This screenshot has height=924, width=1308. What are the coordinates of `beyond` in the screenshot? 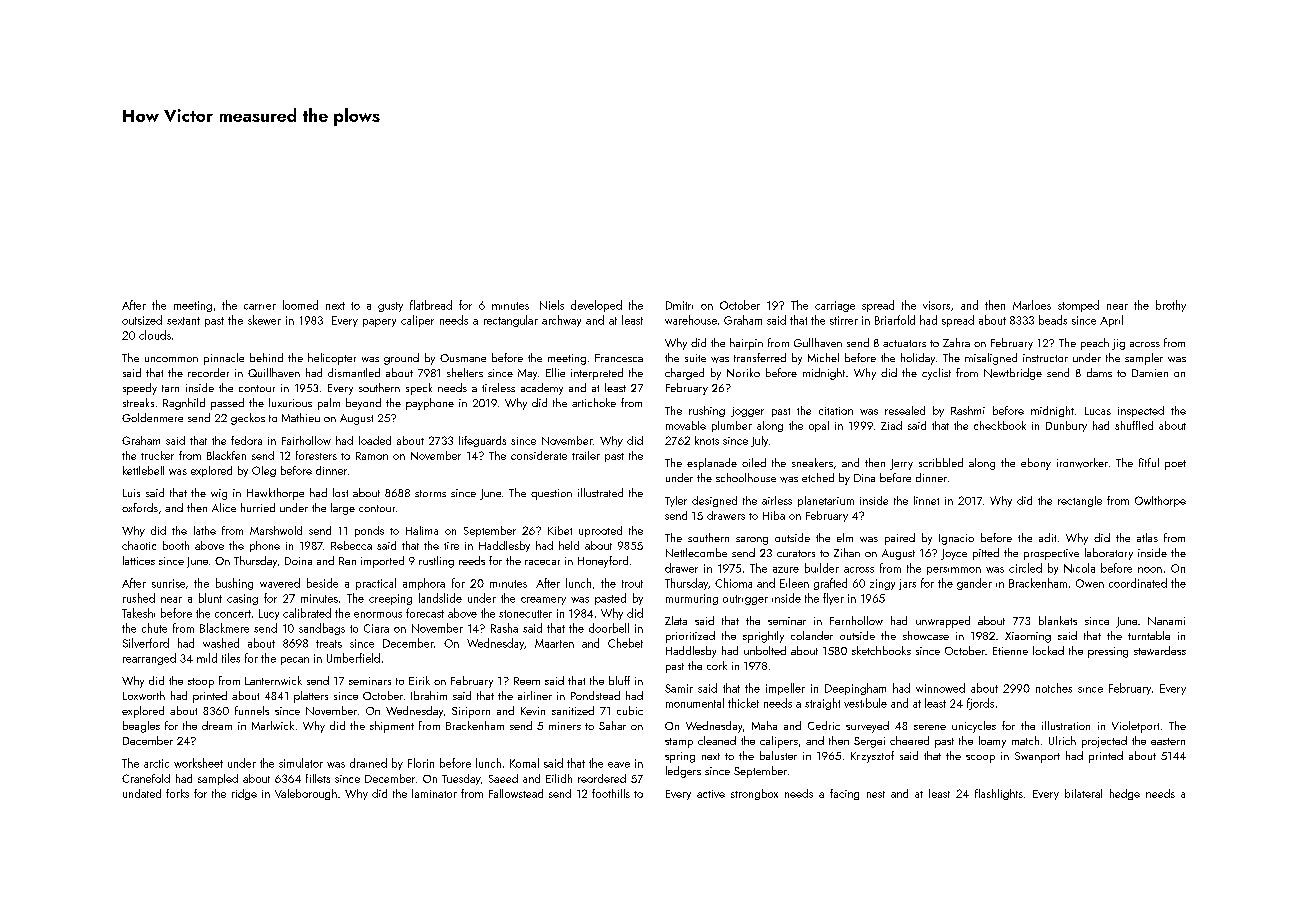 It's located at (363, 404).
